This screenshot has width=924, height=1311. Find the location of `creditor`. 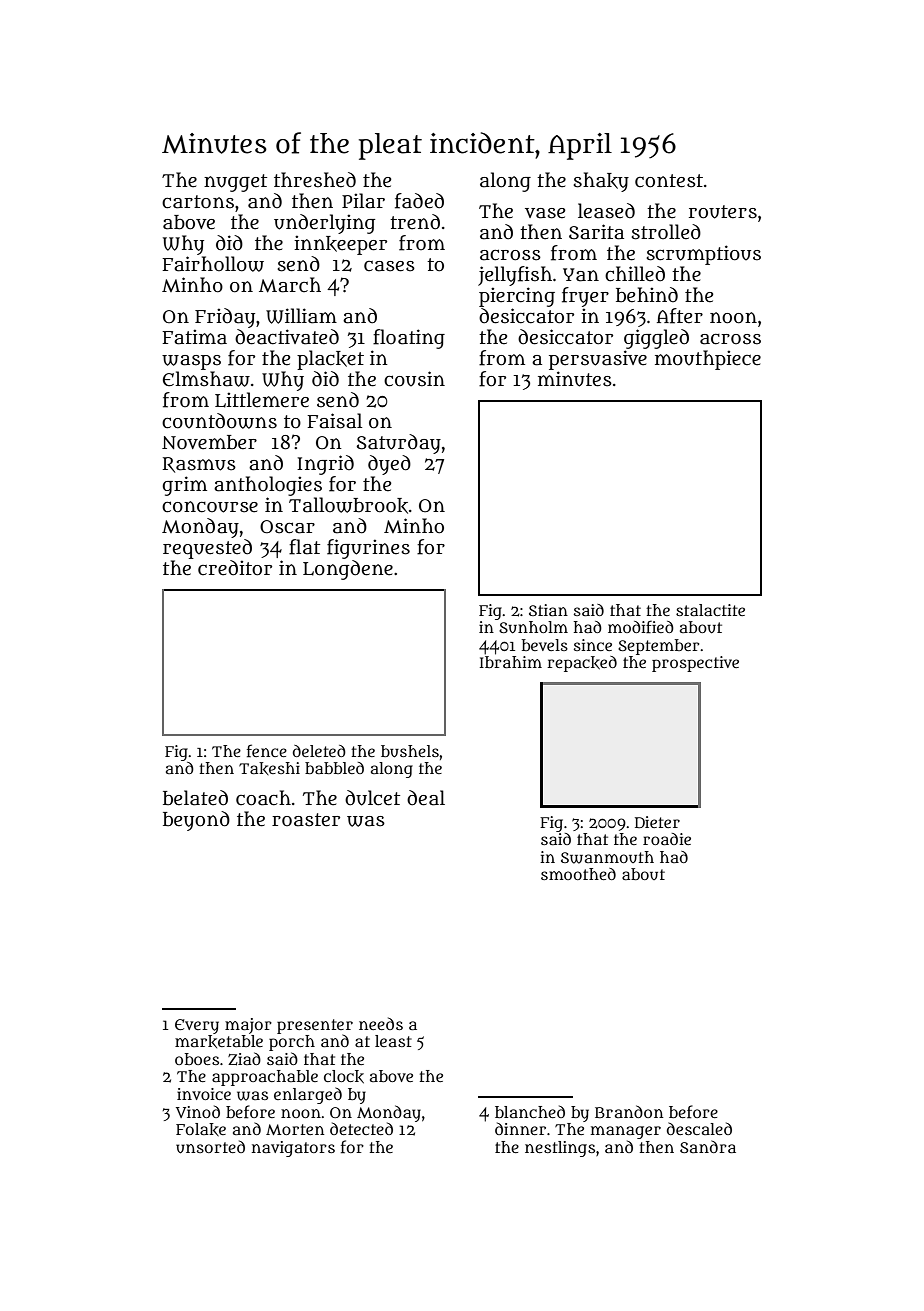

creditor is located at coordinates (235, 568).
